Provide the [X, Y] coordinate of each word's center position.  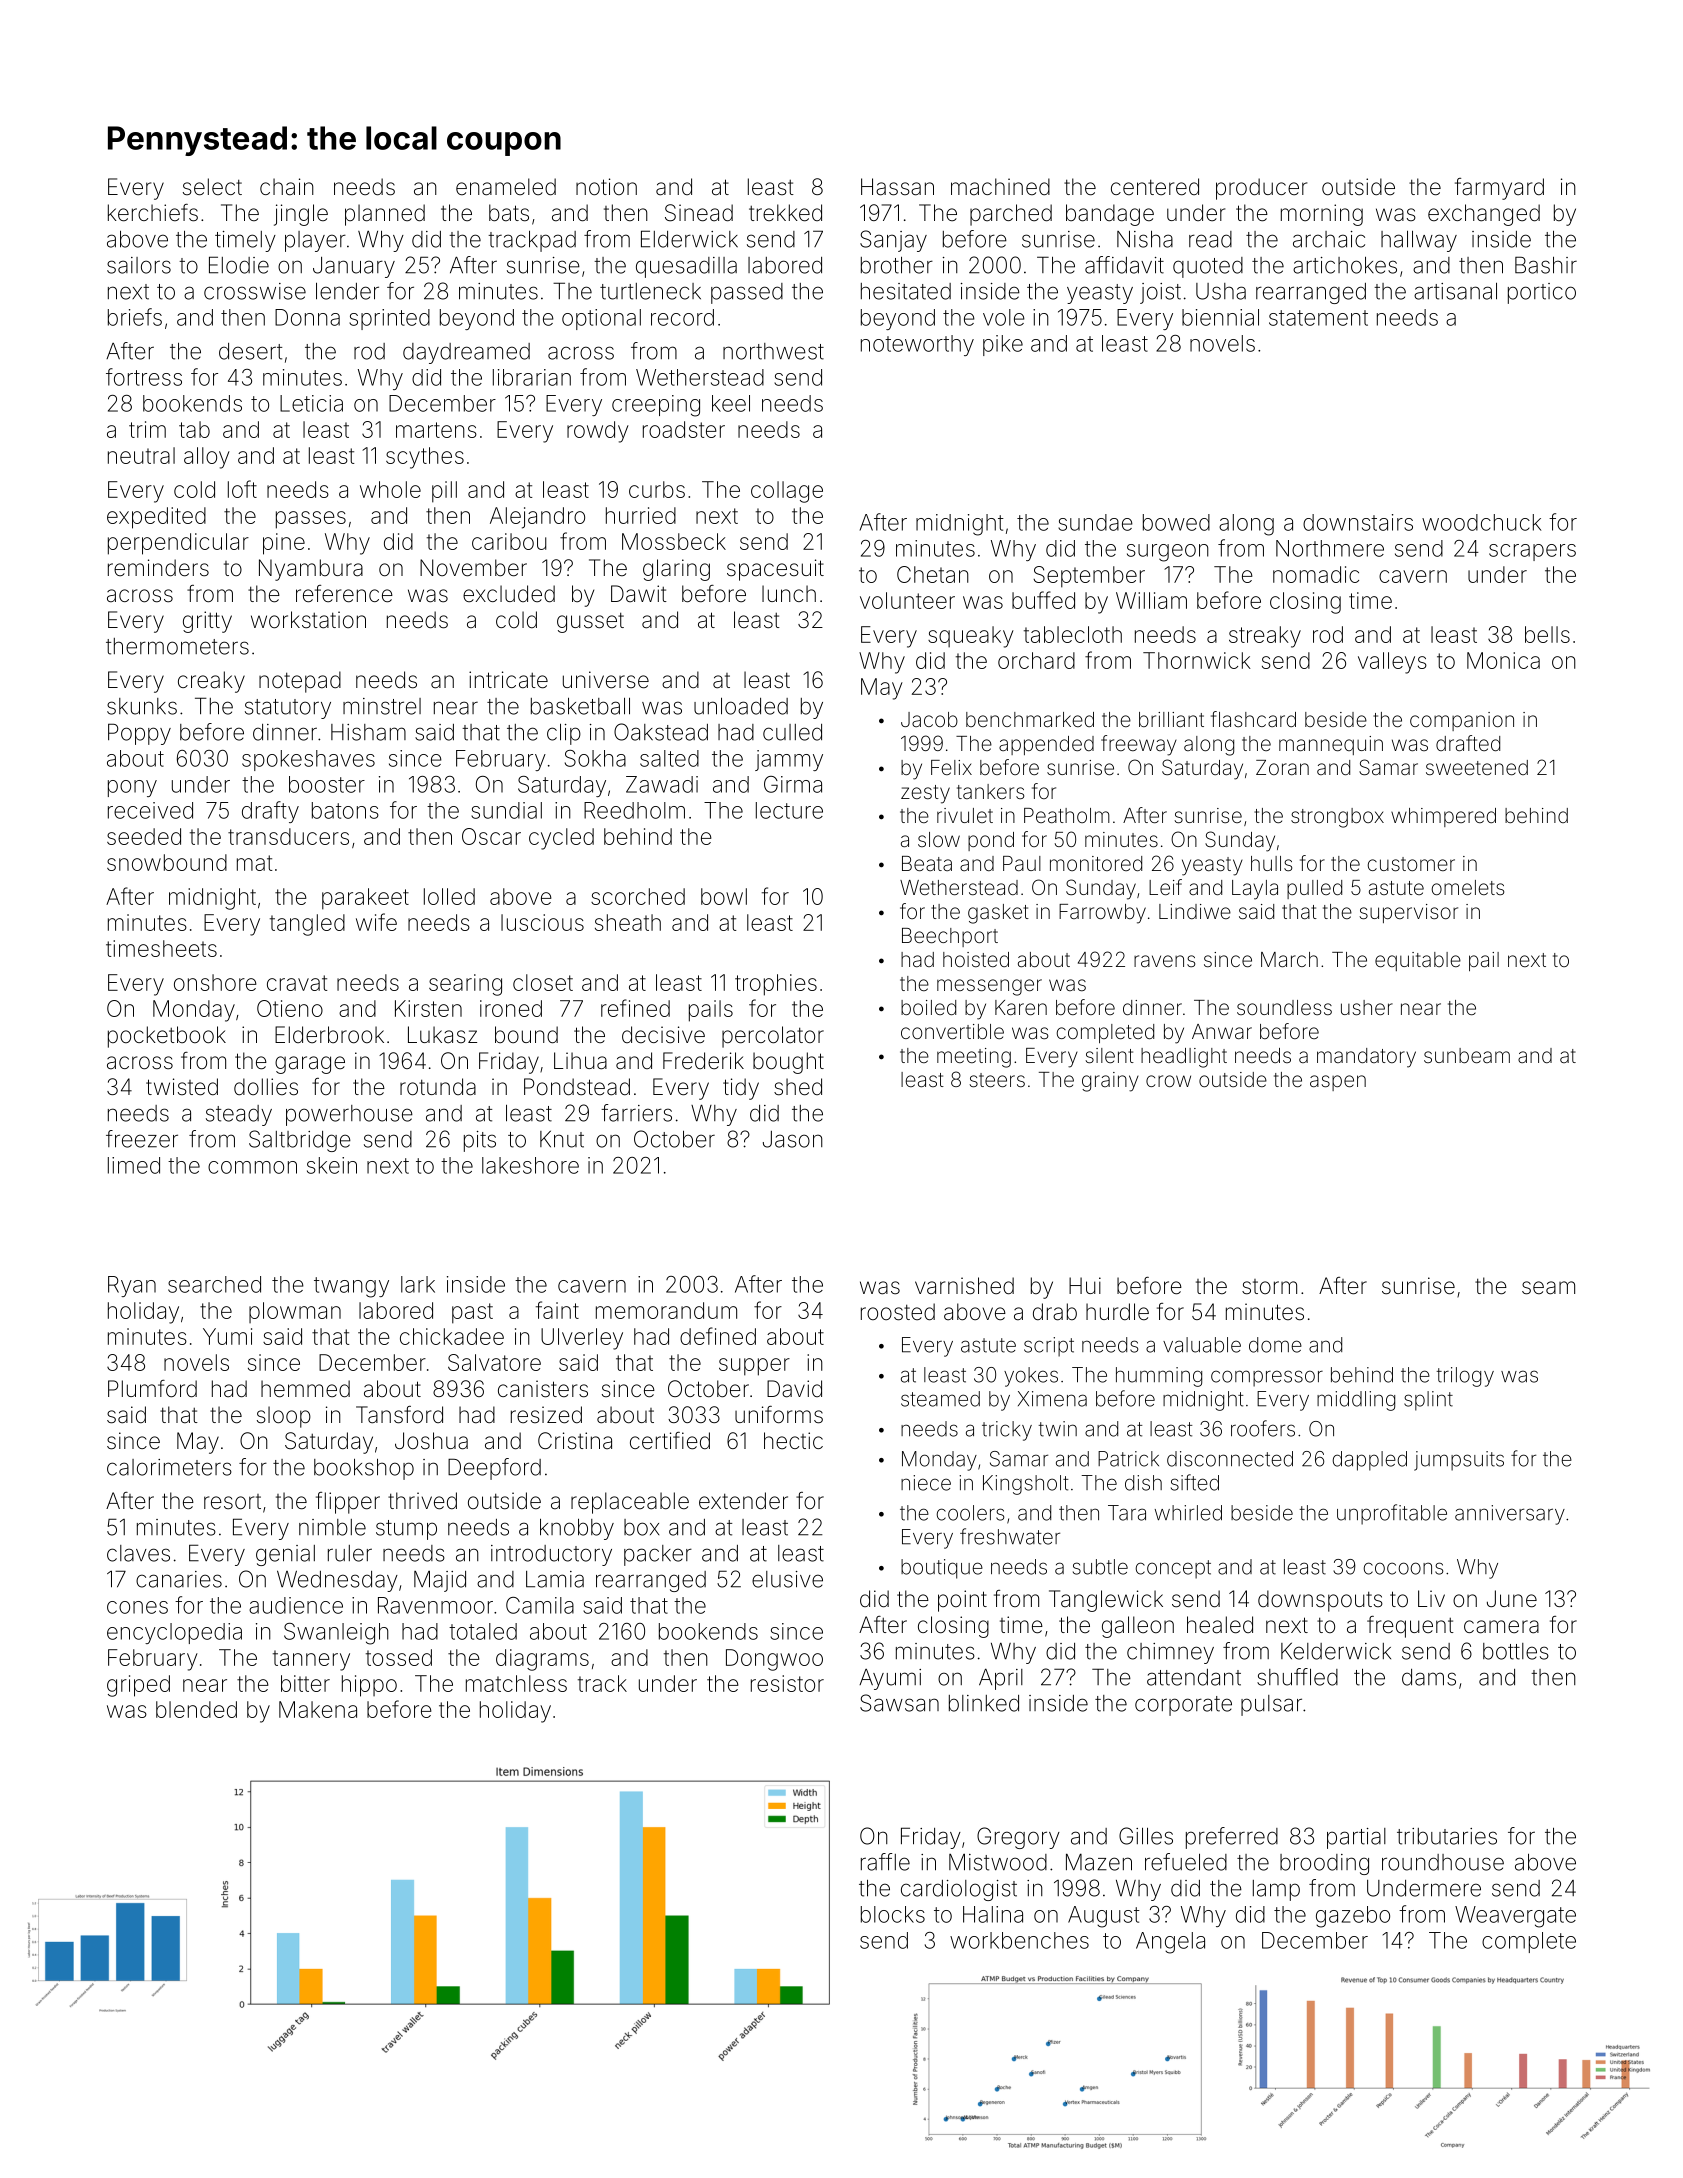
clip [564, 734]
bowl [724, 896]
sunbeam [1467, 1055]
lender [347, 291]
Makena [318, 1709]
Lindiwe [1195, 911]
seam [1548, 1288]
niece [926, 1483]
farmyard [1499, 189]
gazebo [1353, 1917]
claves [138, 1553]
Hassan [897, 187]
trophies [776, 985]
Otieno [290, 1008]
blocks [893, 1914]
